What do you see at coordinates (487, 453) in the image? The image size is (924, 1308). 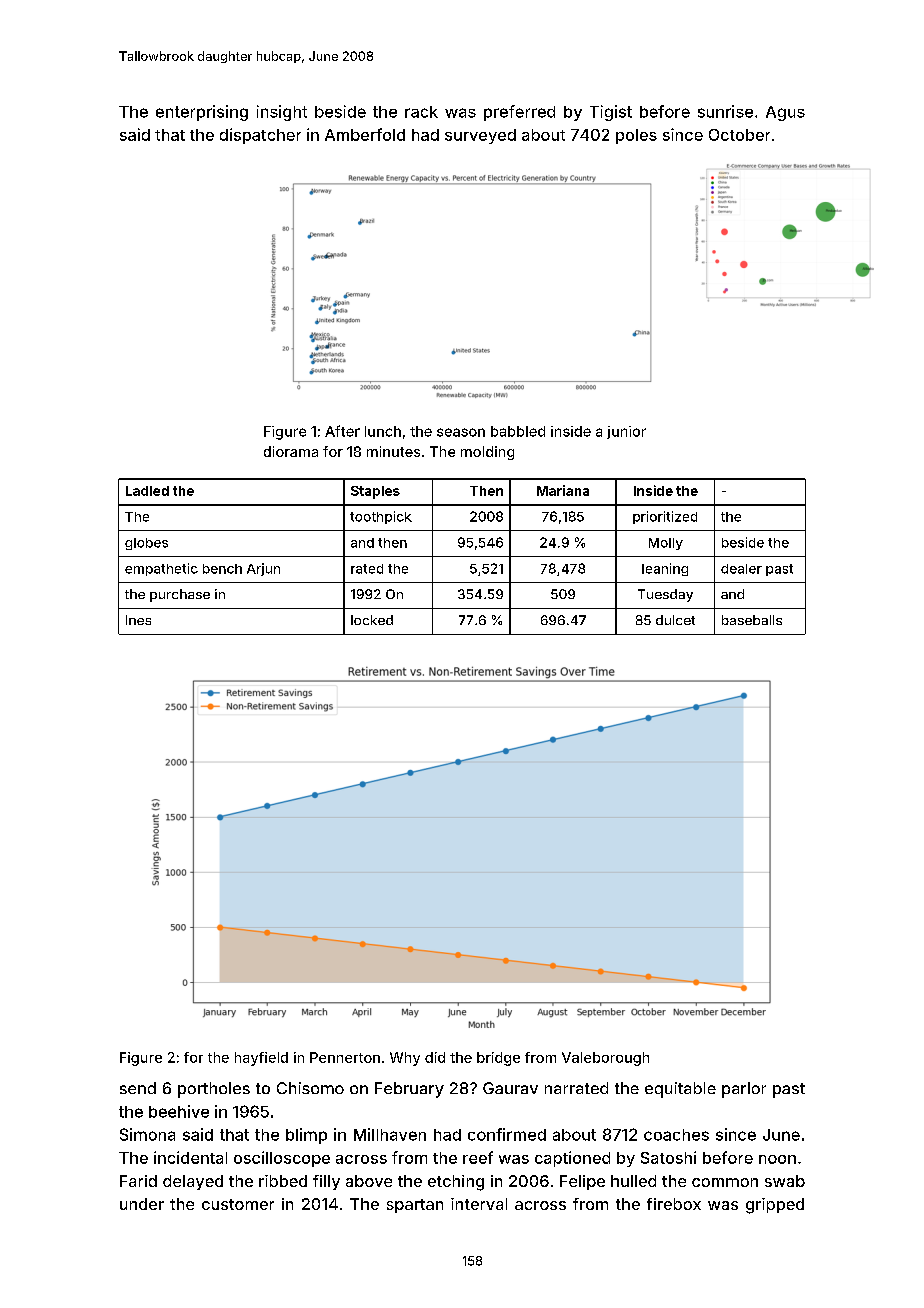 I see `molding` at bounding box center [487, 453].
